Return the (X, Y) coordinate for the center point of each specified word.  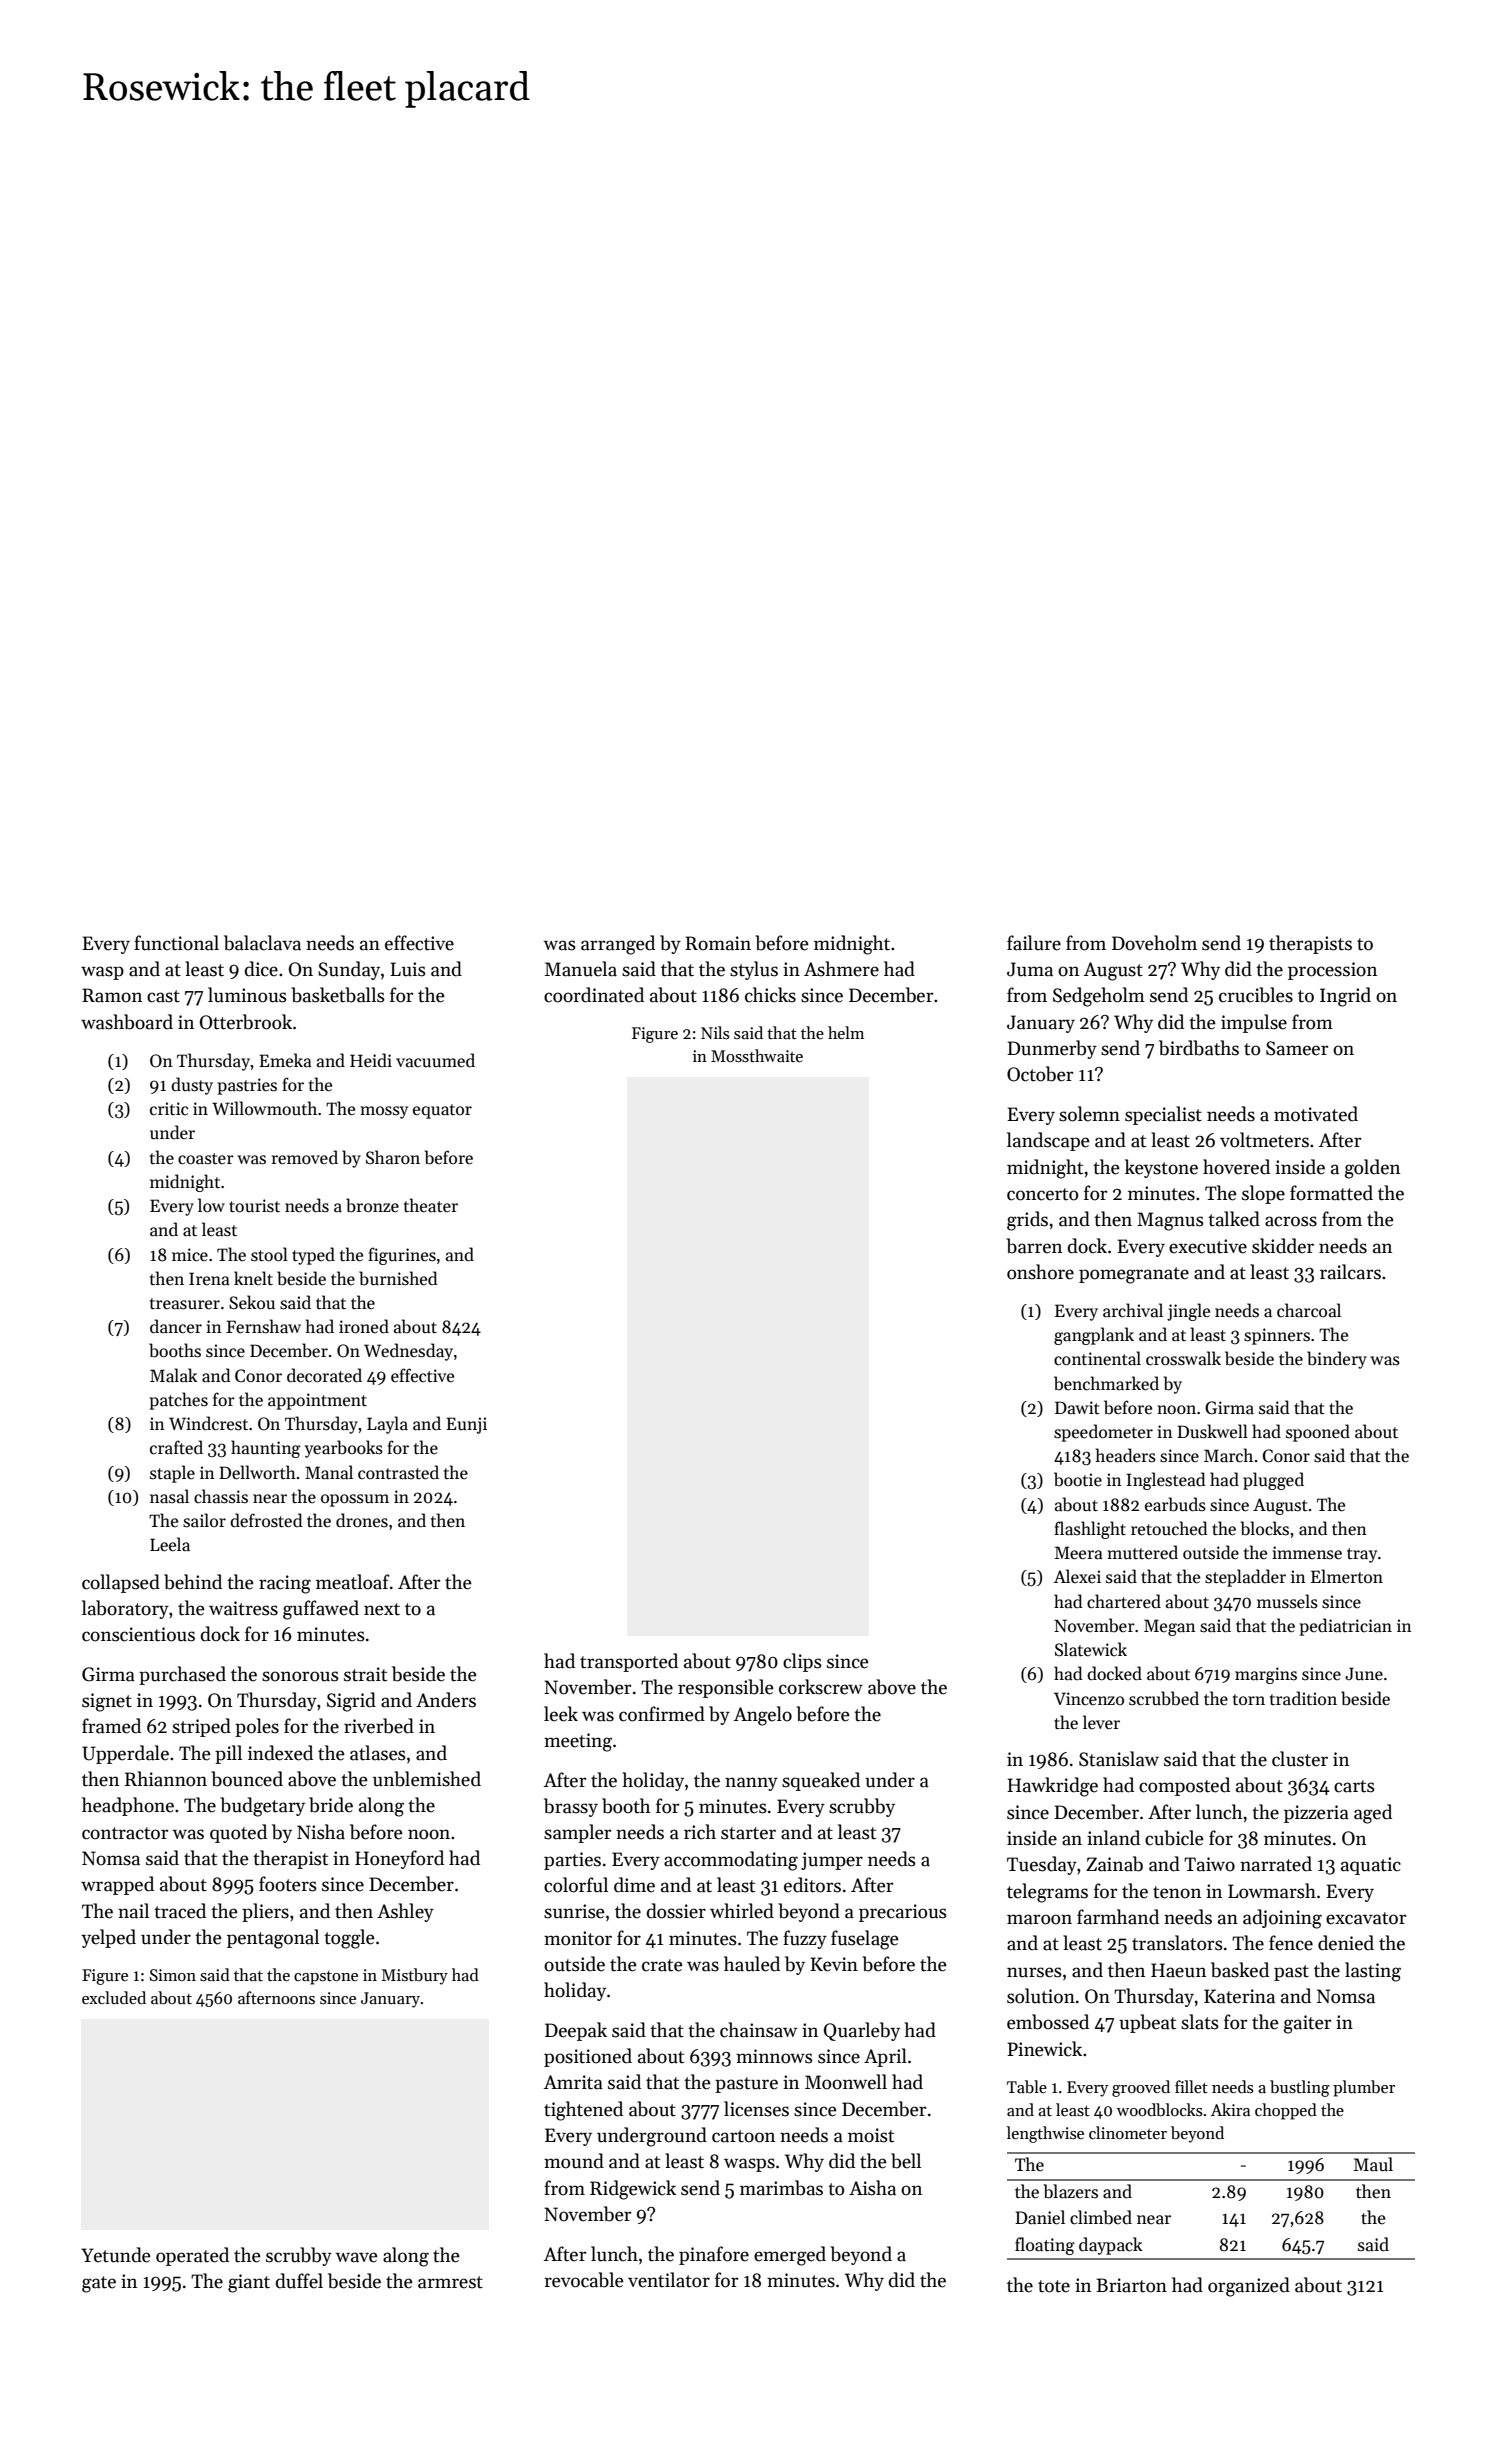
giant (249, 2283)
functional (176, 943)
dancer (176, 1326)
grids (1027, 1221)
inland (1113, 1838)
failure (1034, 943)
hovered (1236, 1167)
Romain (718, 943)
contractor (125, 1833)
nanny (751, 1784)
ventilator (669, 2280)
